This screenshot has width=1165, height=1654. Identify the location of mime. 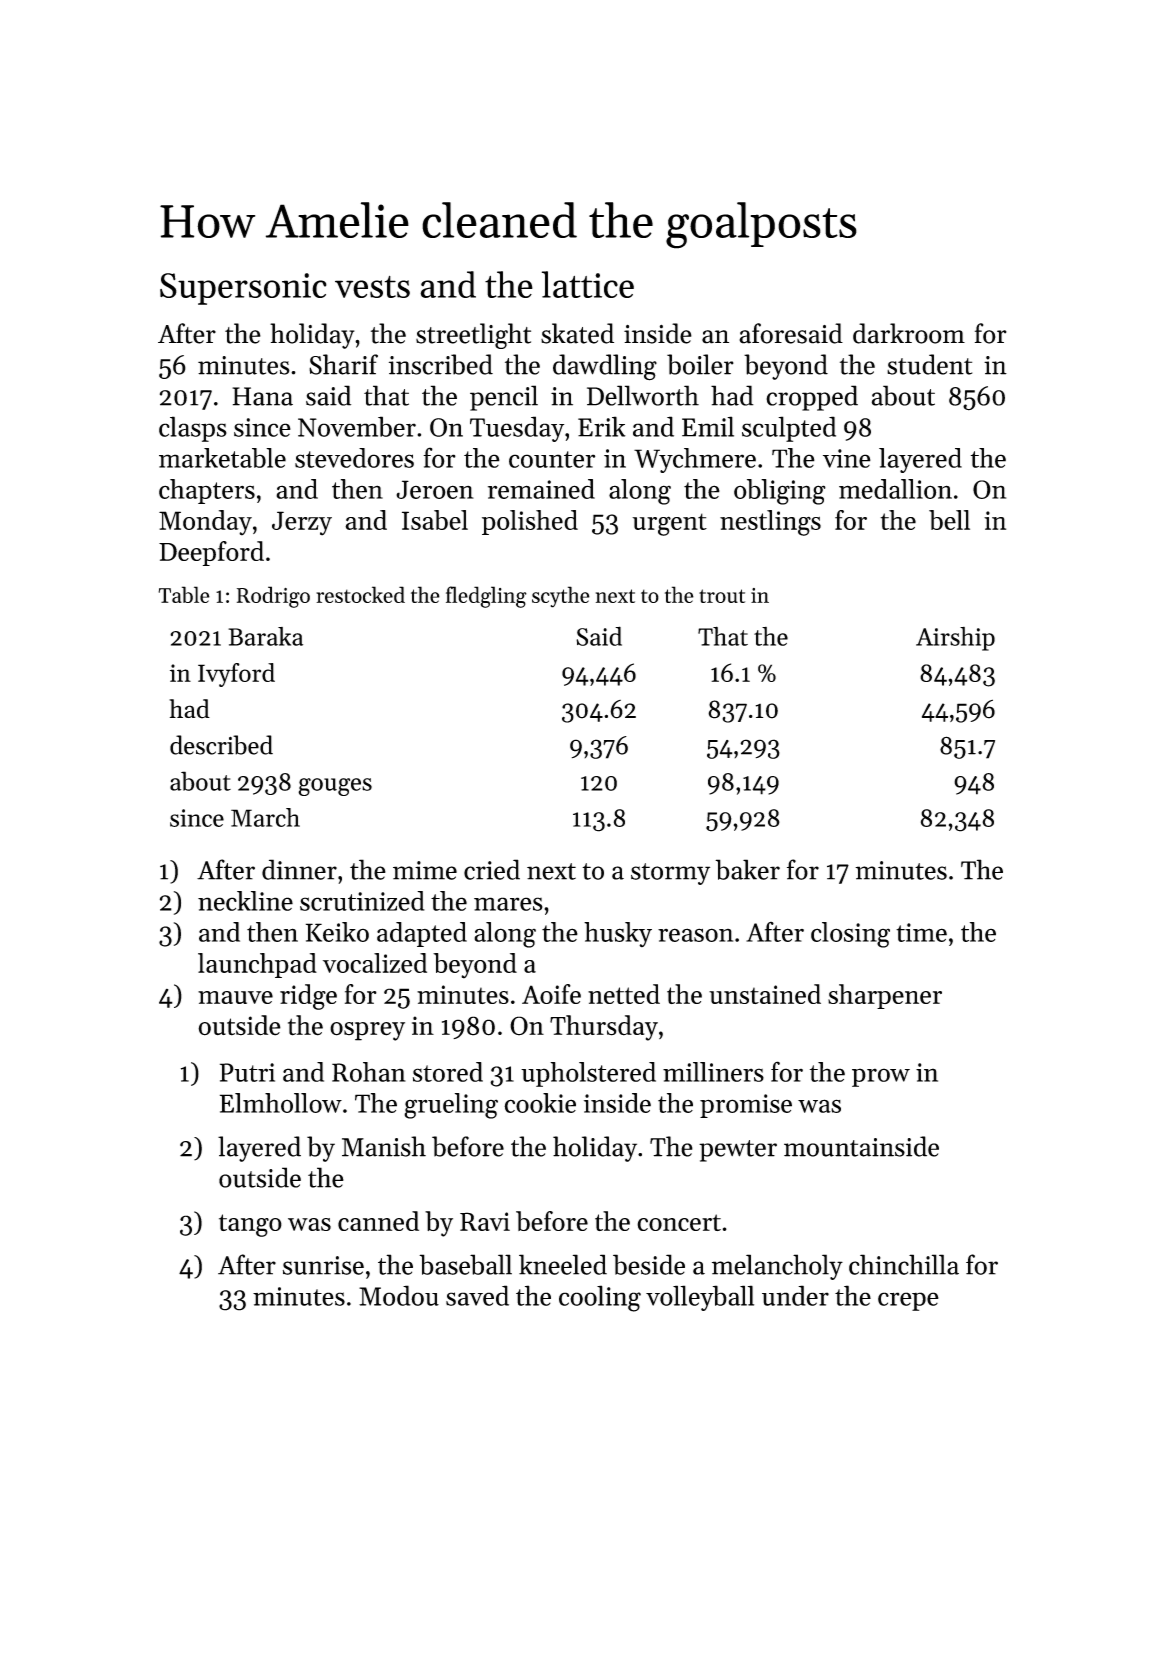
(425, 870).
